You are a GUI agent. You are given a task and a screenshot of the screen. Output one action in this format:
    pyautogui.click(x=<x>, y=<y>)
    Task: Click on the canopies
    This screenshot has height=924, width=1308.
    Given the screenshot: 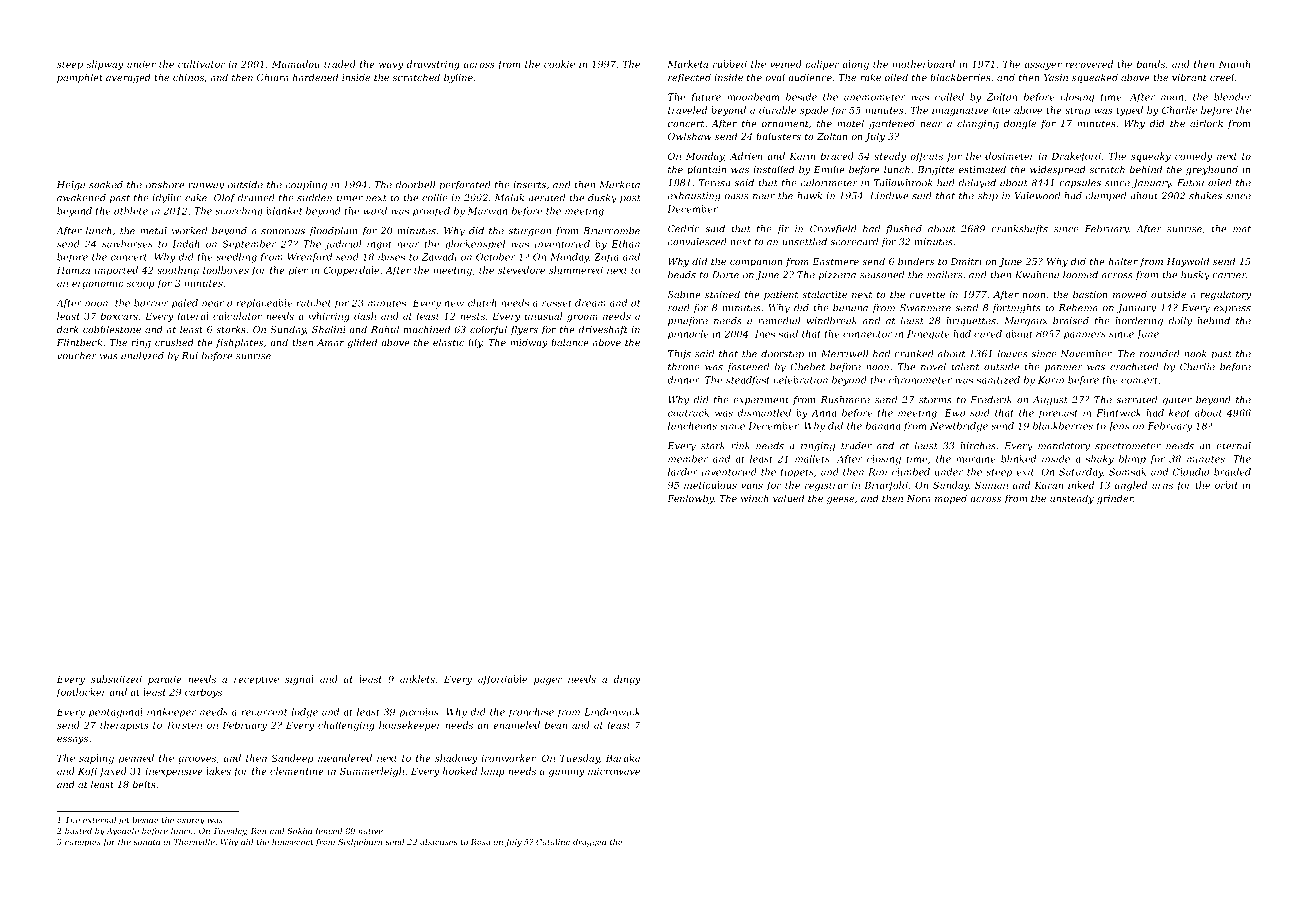 What is the action you would take?
    pyautogui.click(x=83, y=843)
